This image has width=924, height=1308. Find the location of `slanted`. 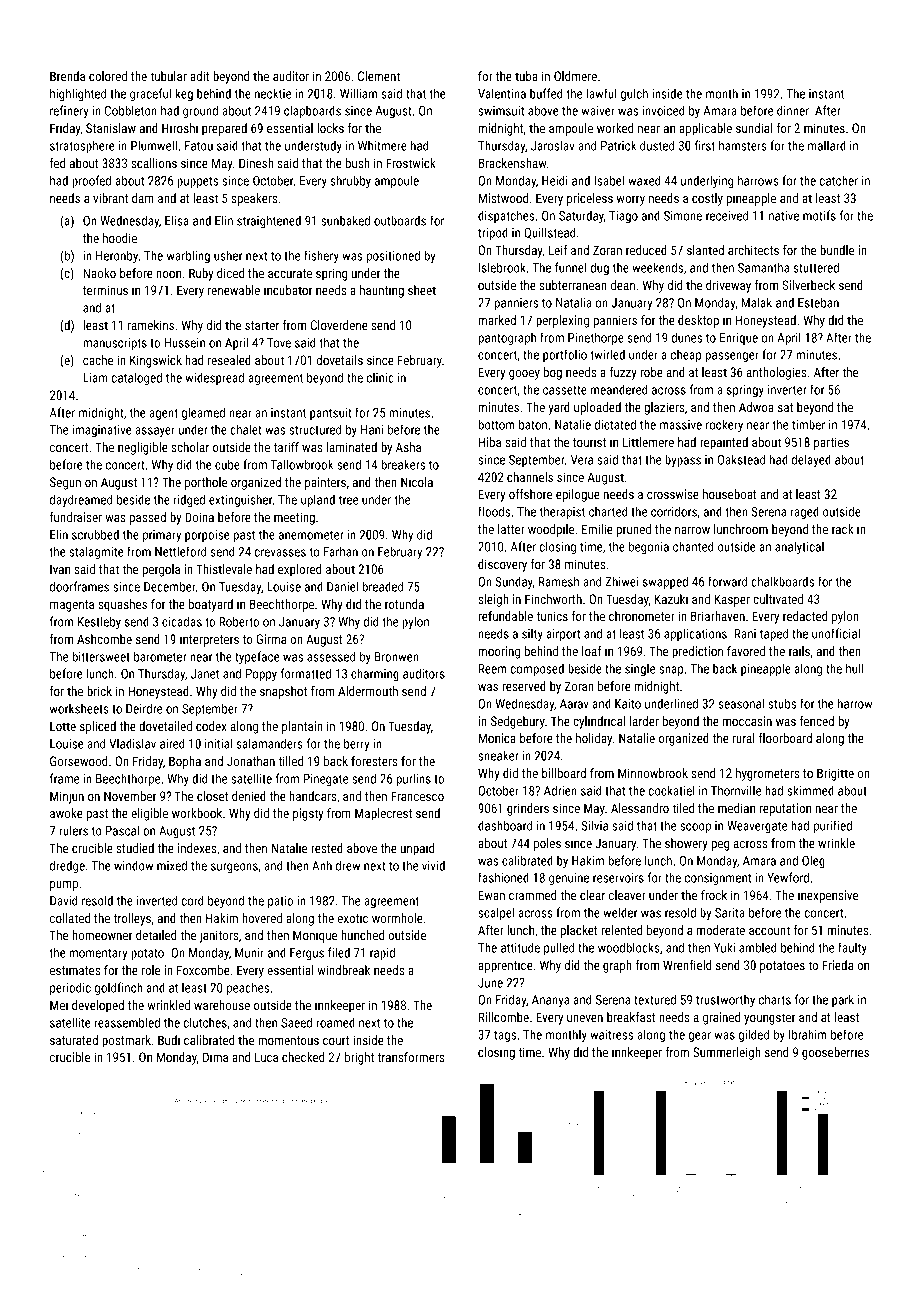

slanted is located at coordinates (705, 250).
